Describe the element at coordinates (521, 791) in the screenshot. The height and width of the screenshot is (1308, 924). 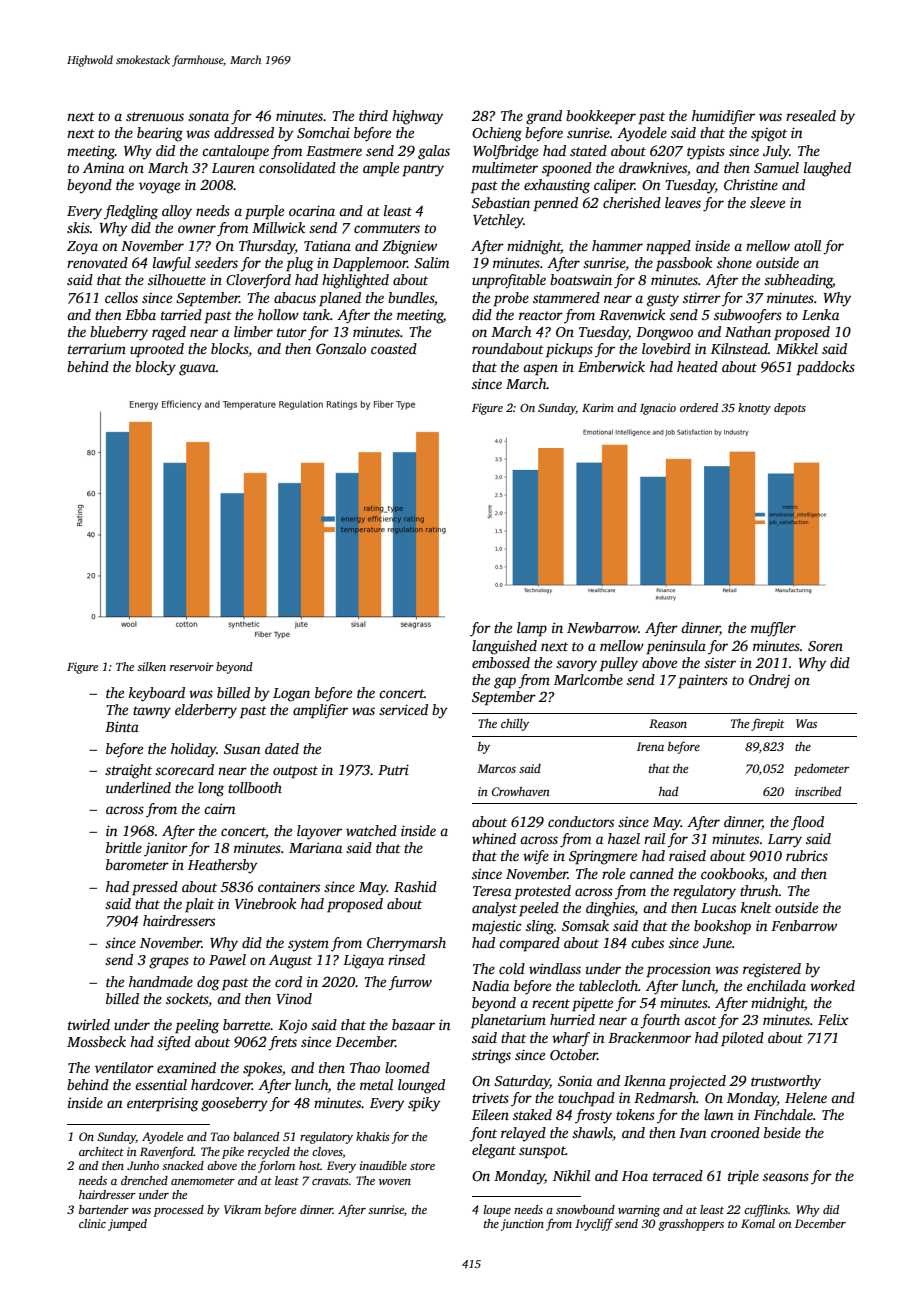
I see `Crowhaven` at that location.
